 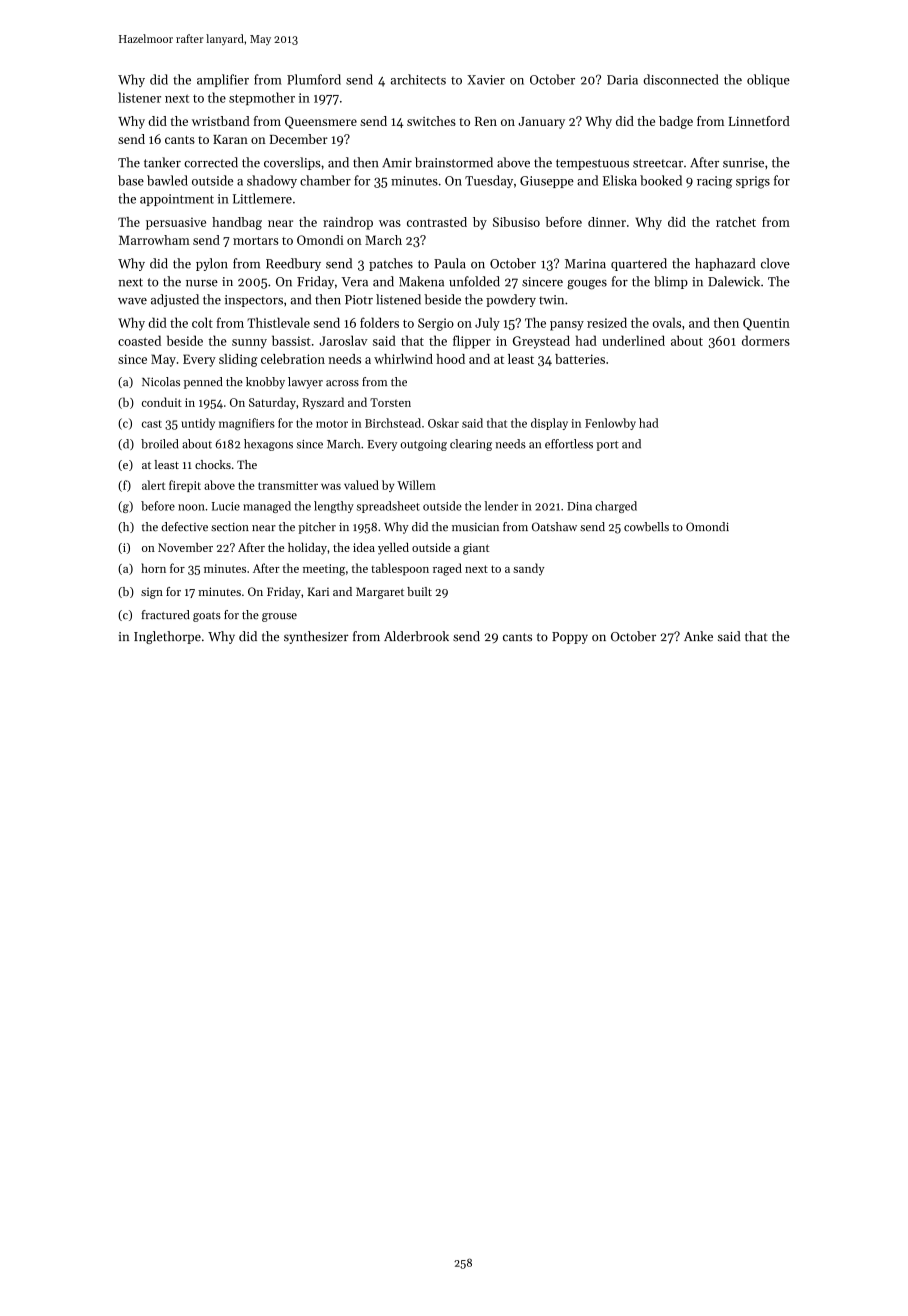 I want to click on listener, so click(x=139, y=97).
